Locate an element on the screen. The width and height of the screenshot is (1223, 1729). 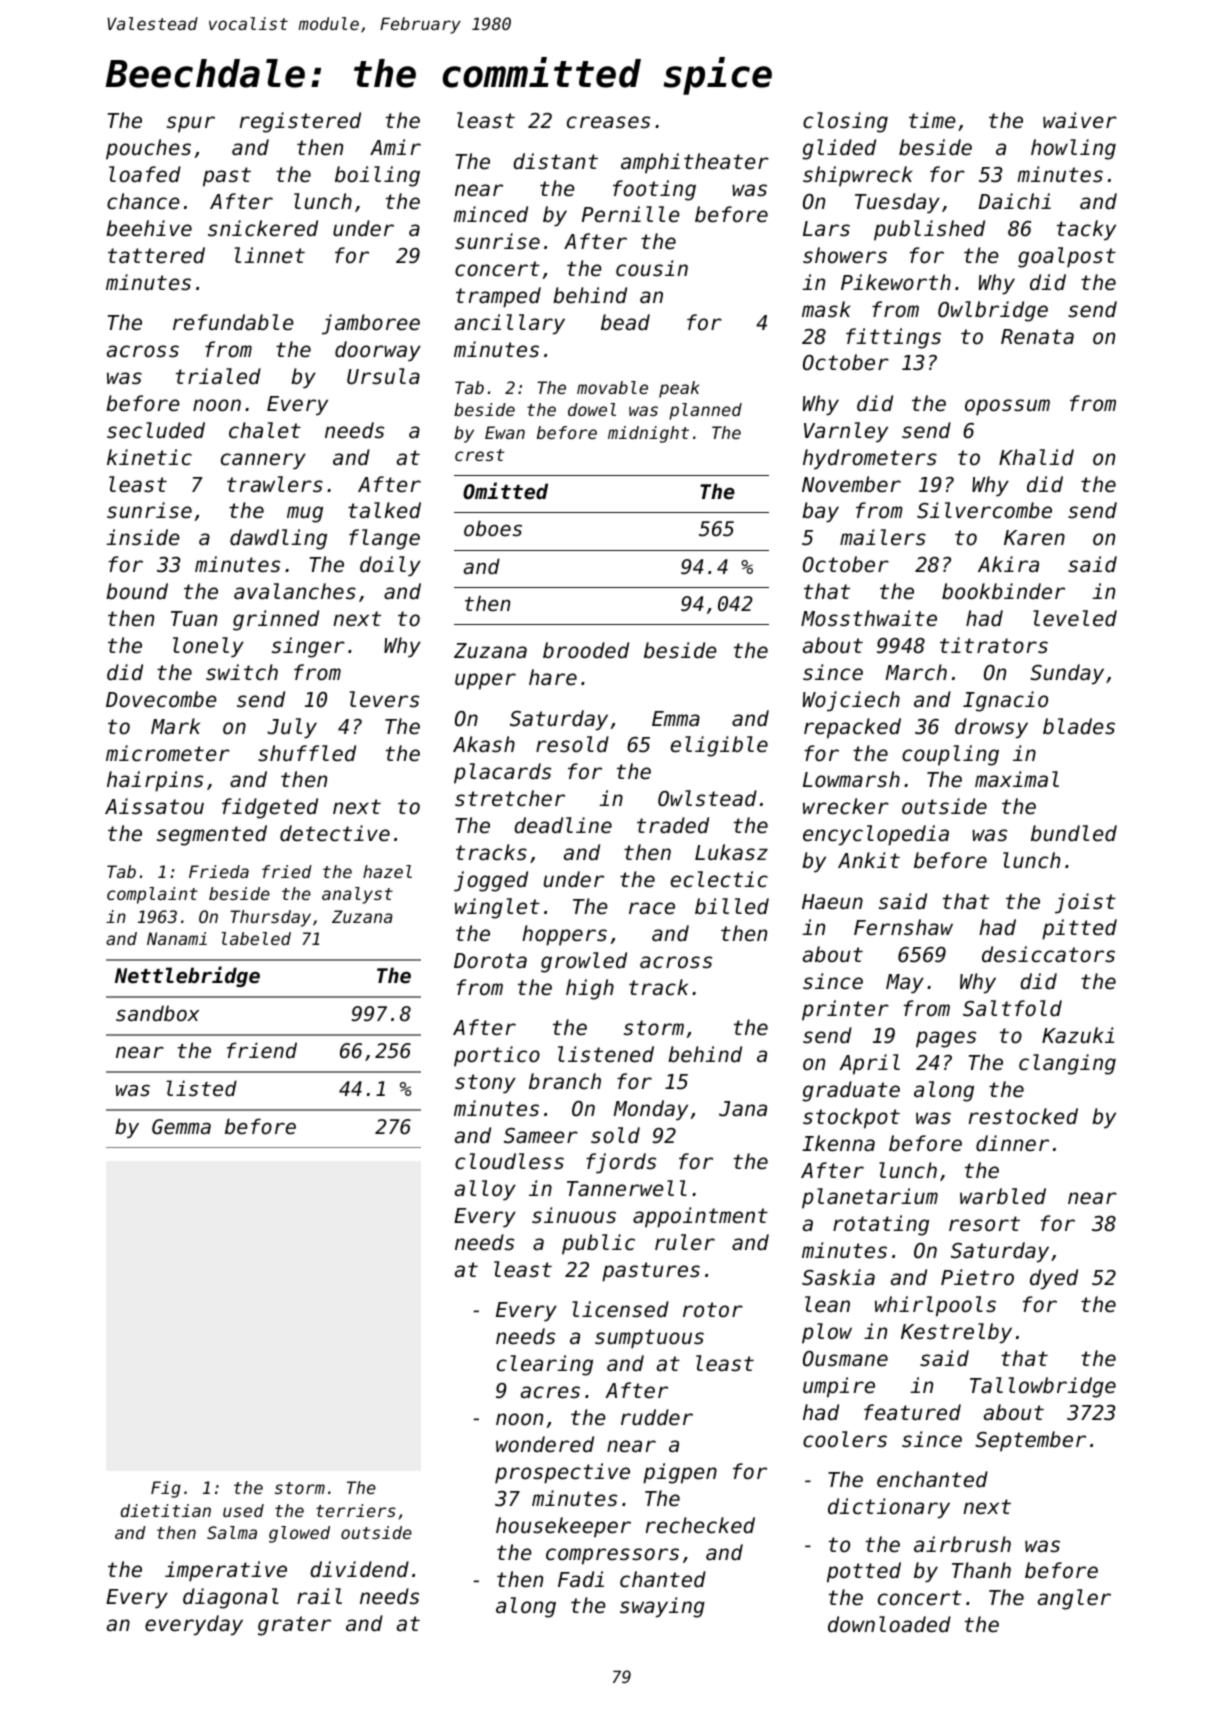
footing is located at coordinates (654, 190).
